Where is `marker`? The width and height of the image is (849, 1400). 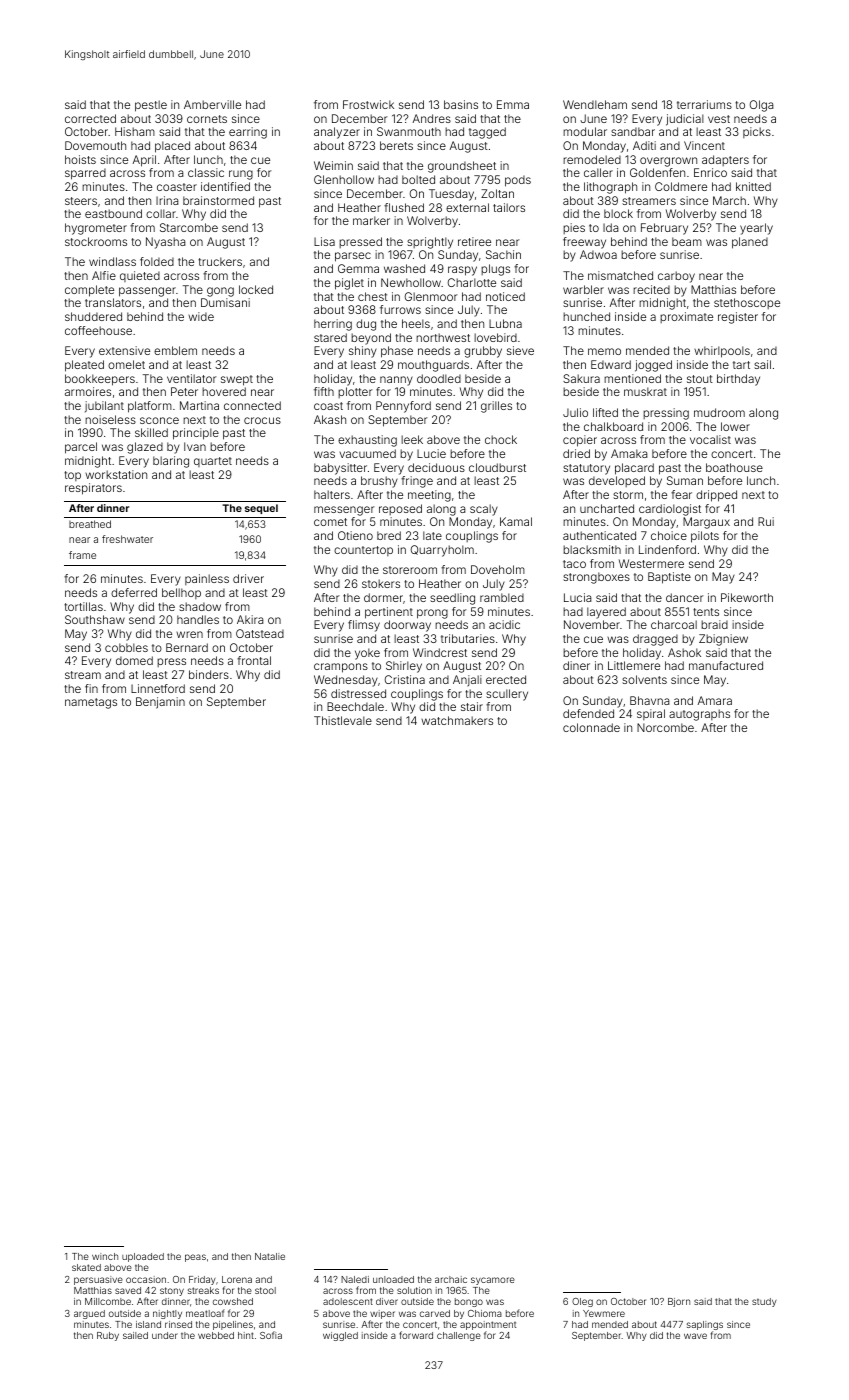
marker is located at coordinates (371, 220).
